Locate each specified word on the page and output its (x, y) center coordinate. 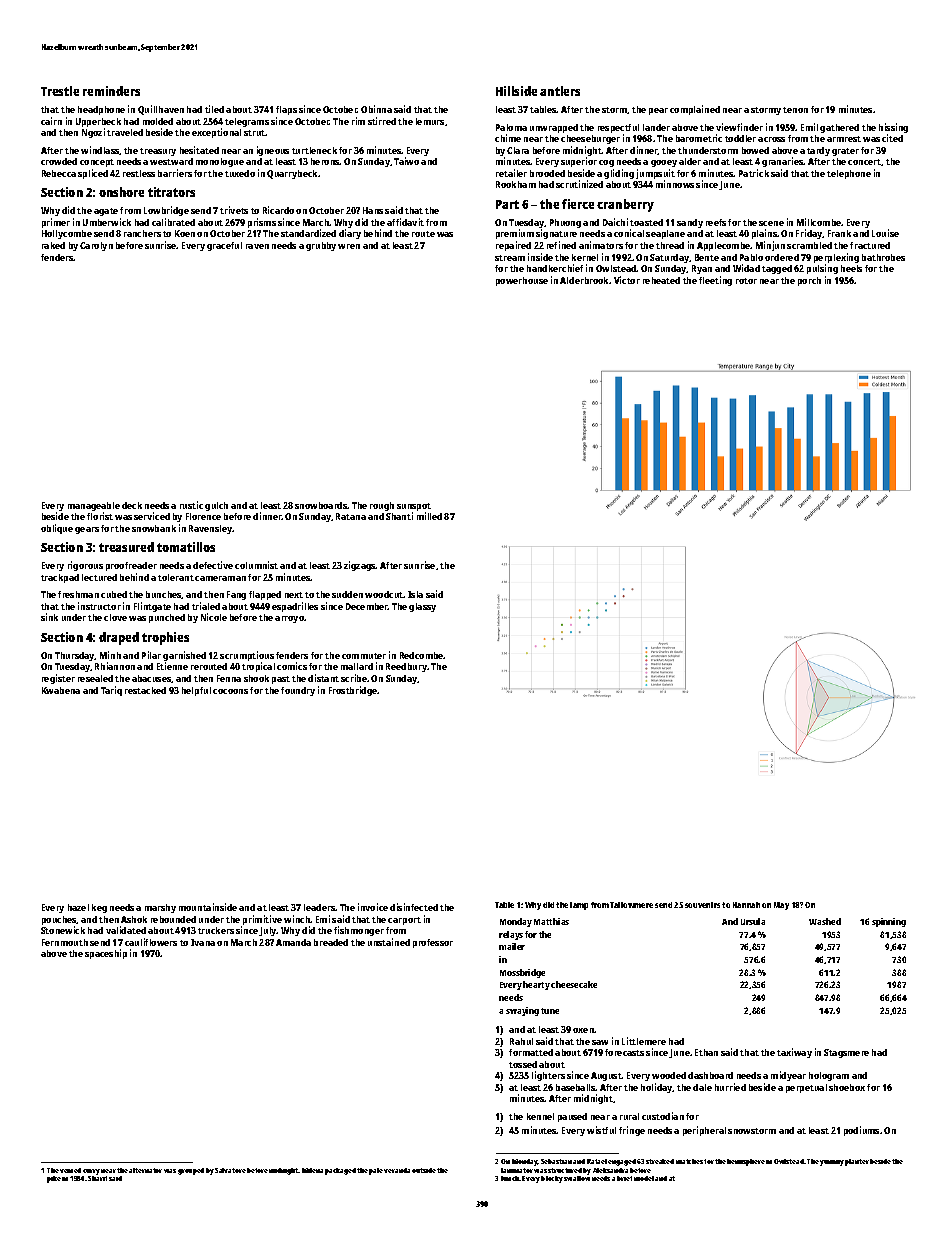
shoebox (847, 1087)
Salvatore (230, 1170)
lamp (579, 906)
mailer (512, 946)
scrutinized (579, 184)
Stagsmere (846, 1053)
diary (350, 234)
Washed (825, 921)
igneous (273, 151)
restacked (145, 690)
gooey (664, 163)
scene (771, 223)
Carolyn (96, 246)
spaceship (106, 954)
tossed (523, 1064)
